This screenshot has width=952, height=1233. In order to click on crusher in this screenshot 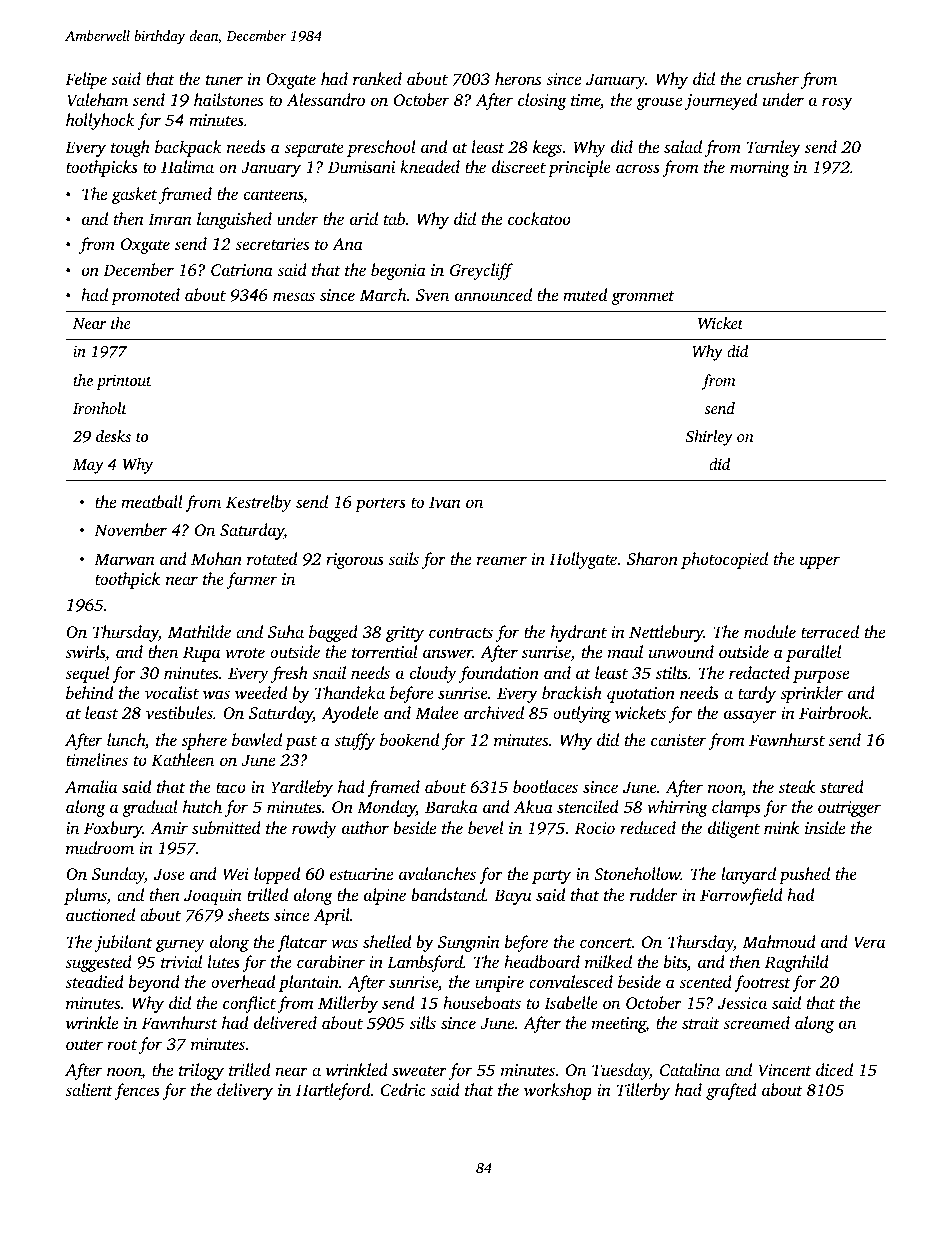, I will do `click(773, 78)`.
